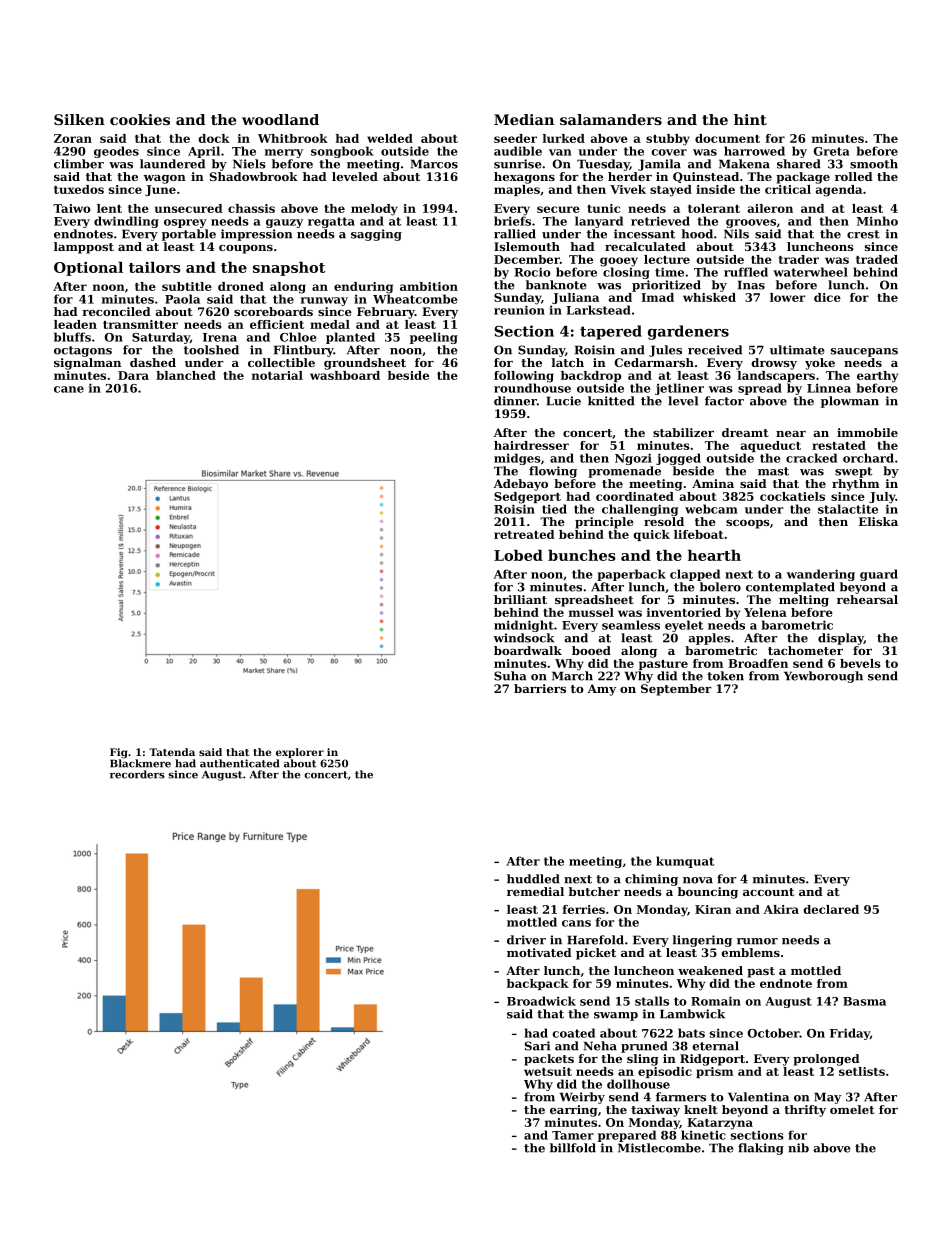 Image resolution: width=952 pixels, height=1233 pixels. Describe the element at coordinates (537, 1046) in the screenshot. I see `Sari` at that location.
